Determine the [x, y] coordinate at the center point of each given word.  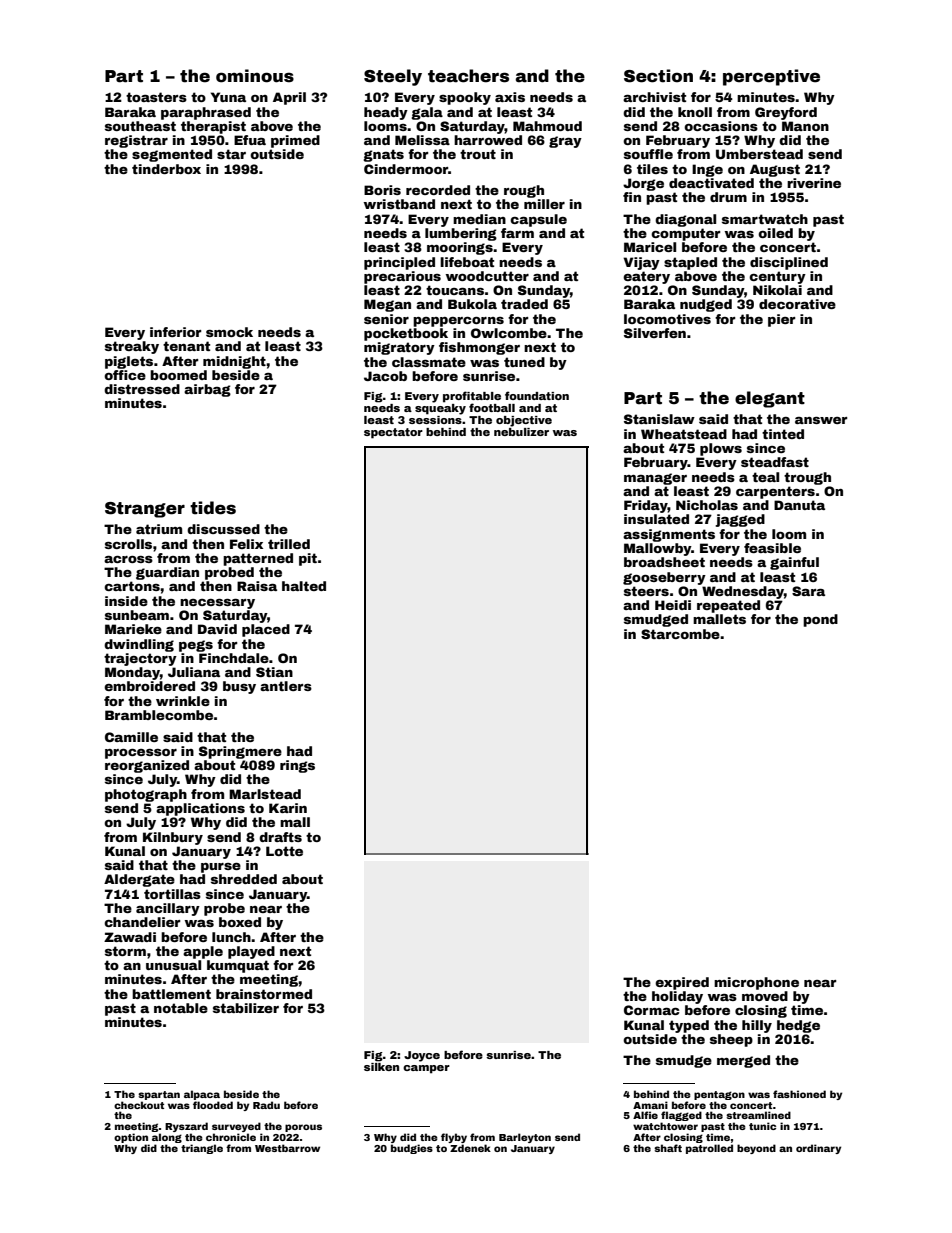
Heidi [673, 605]
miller [544, 204]
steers [646, 591]
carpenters [775, 492]
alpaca [202, 1095]
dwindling [139, 645]
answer [821, 420]
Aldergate [139, 880]
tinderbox [166, 169]
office [125, 375]
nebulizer [521, 432]
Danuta [799, 505]
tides [213, 508]
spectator [393, 433]
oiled [775, 233]
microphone [756, 983]
